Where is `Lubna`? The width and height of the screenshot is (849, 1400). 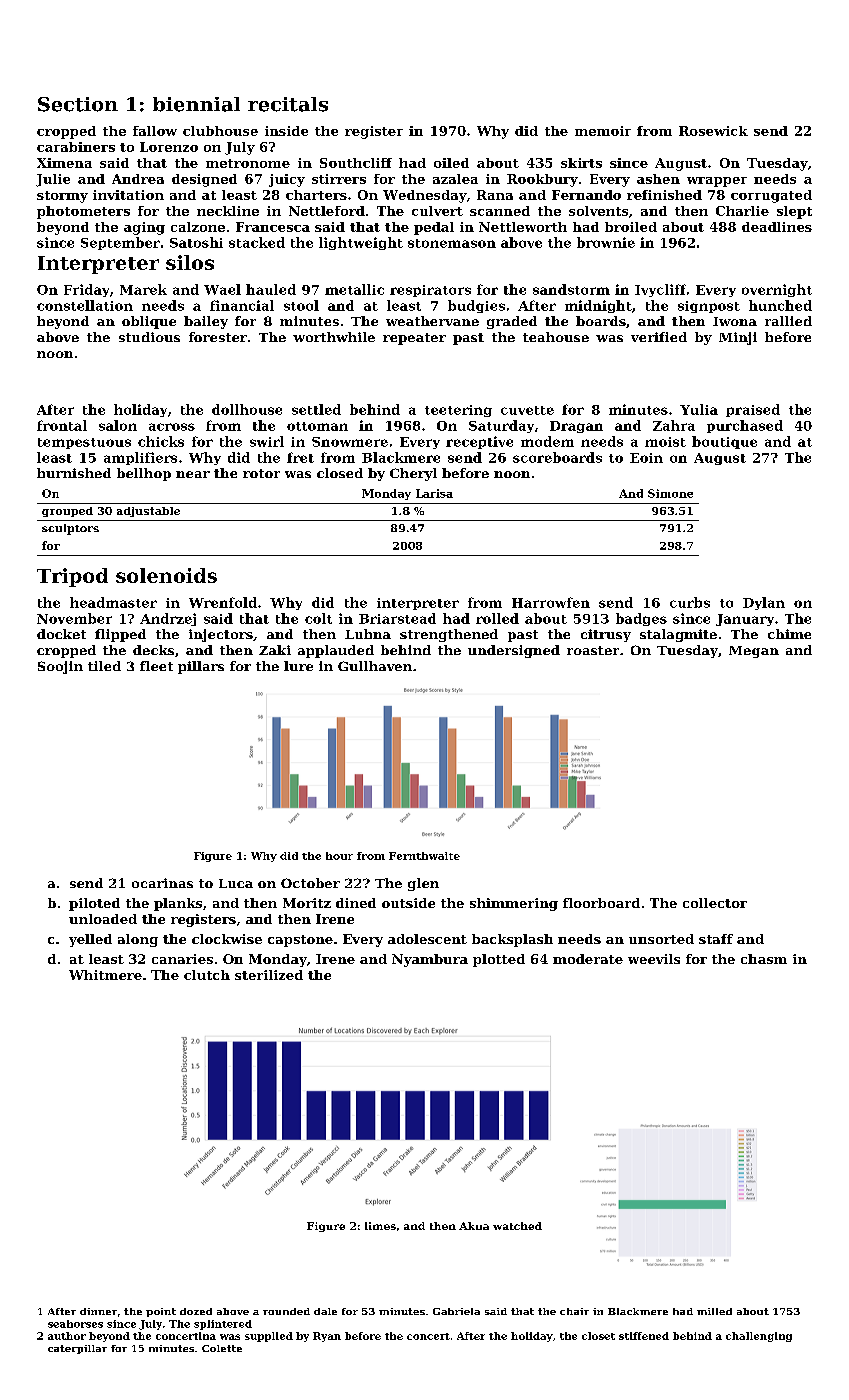
Lubna is located at coordinates (368, 634).
